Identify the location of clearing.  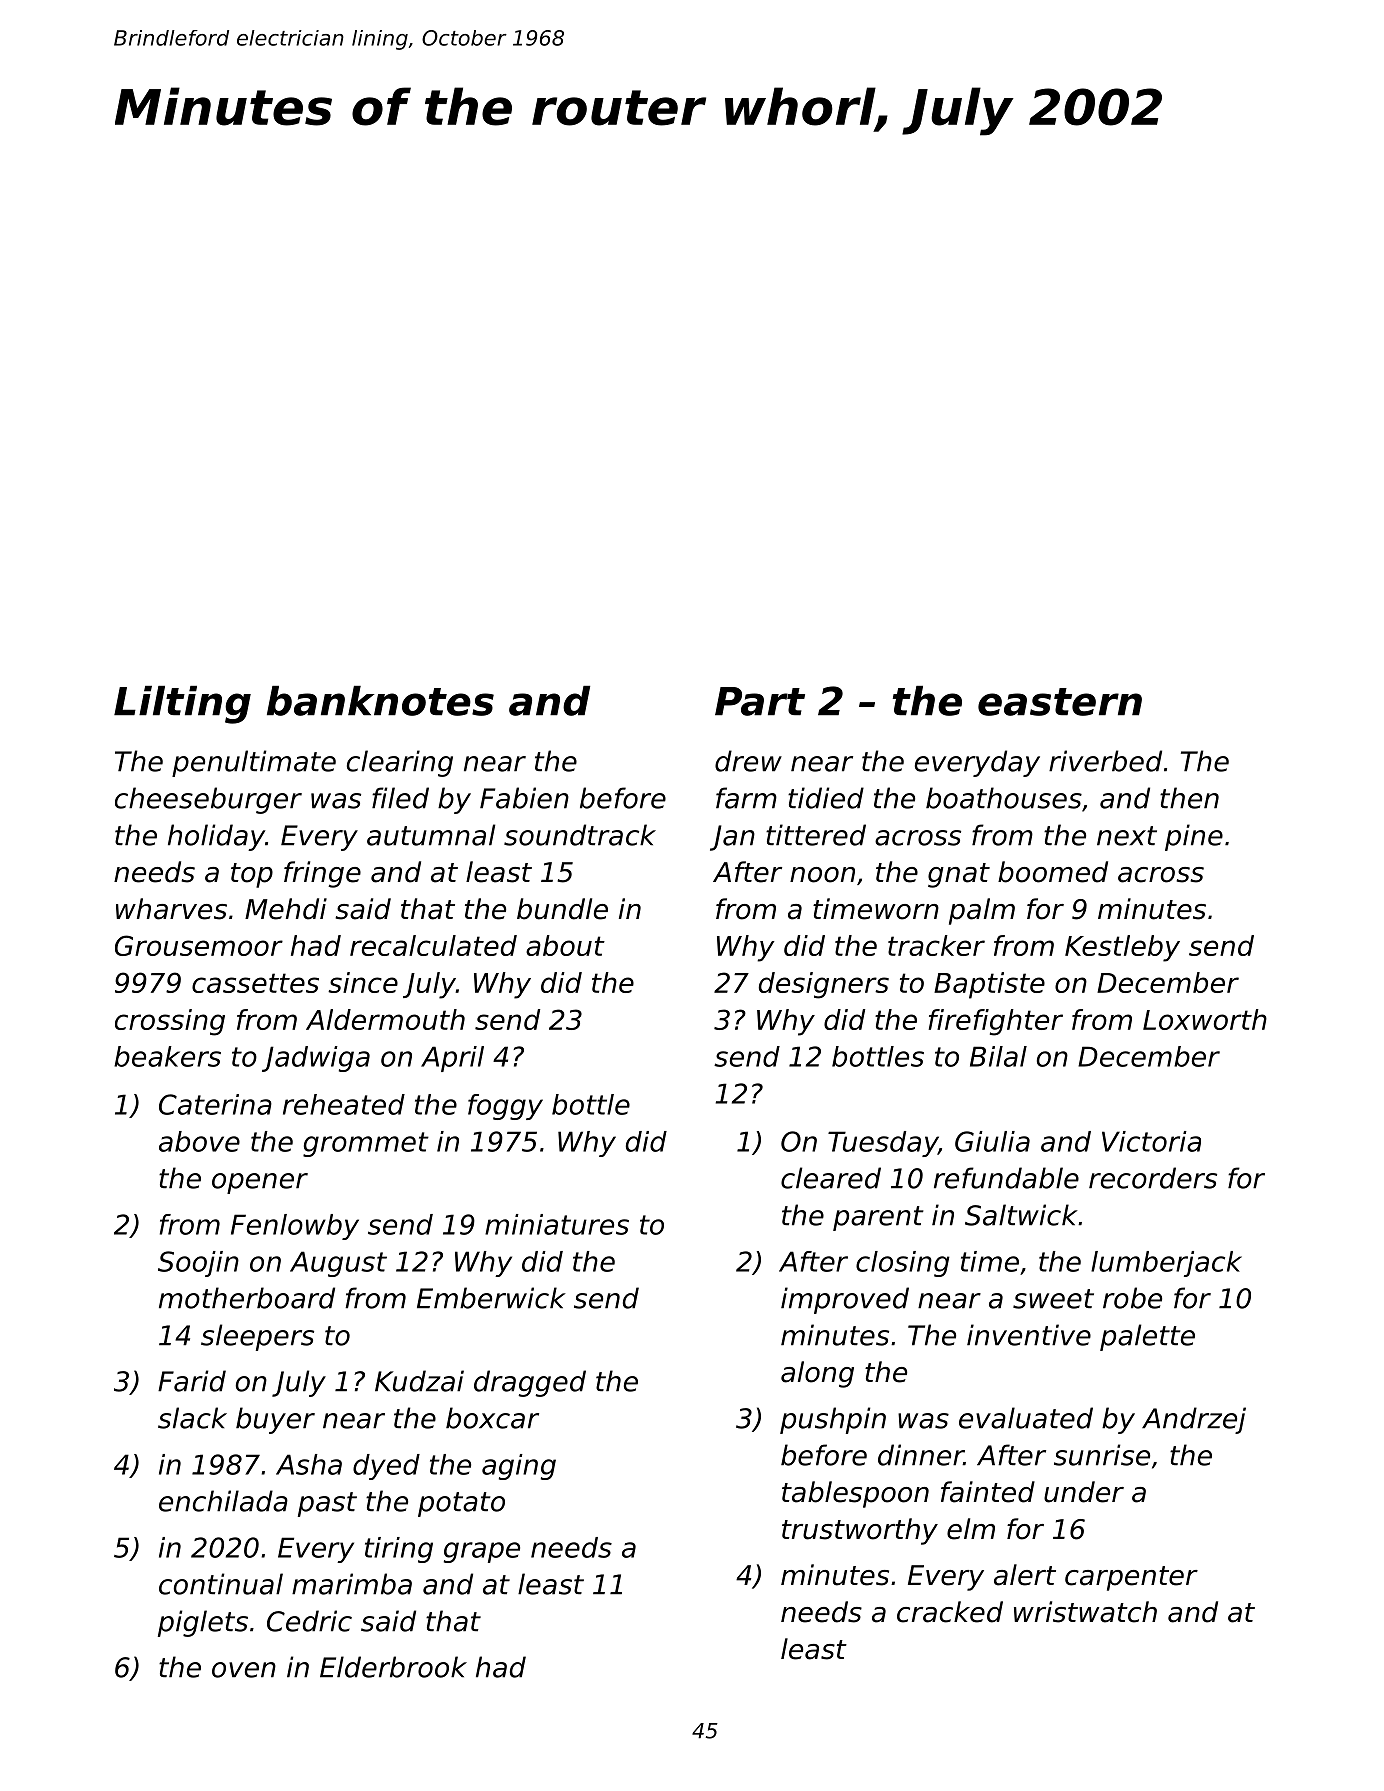
(400, 763).
